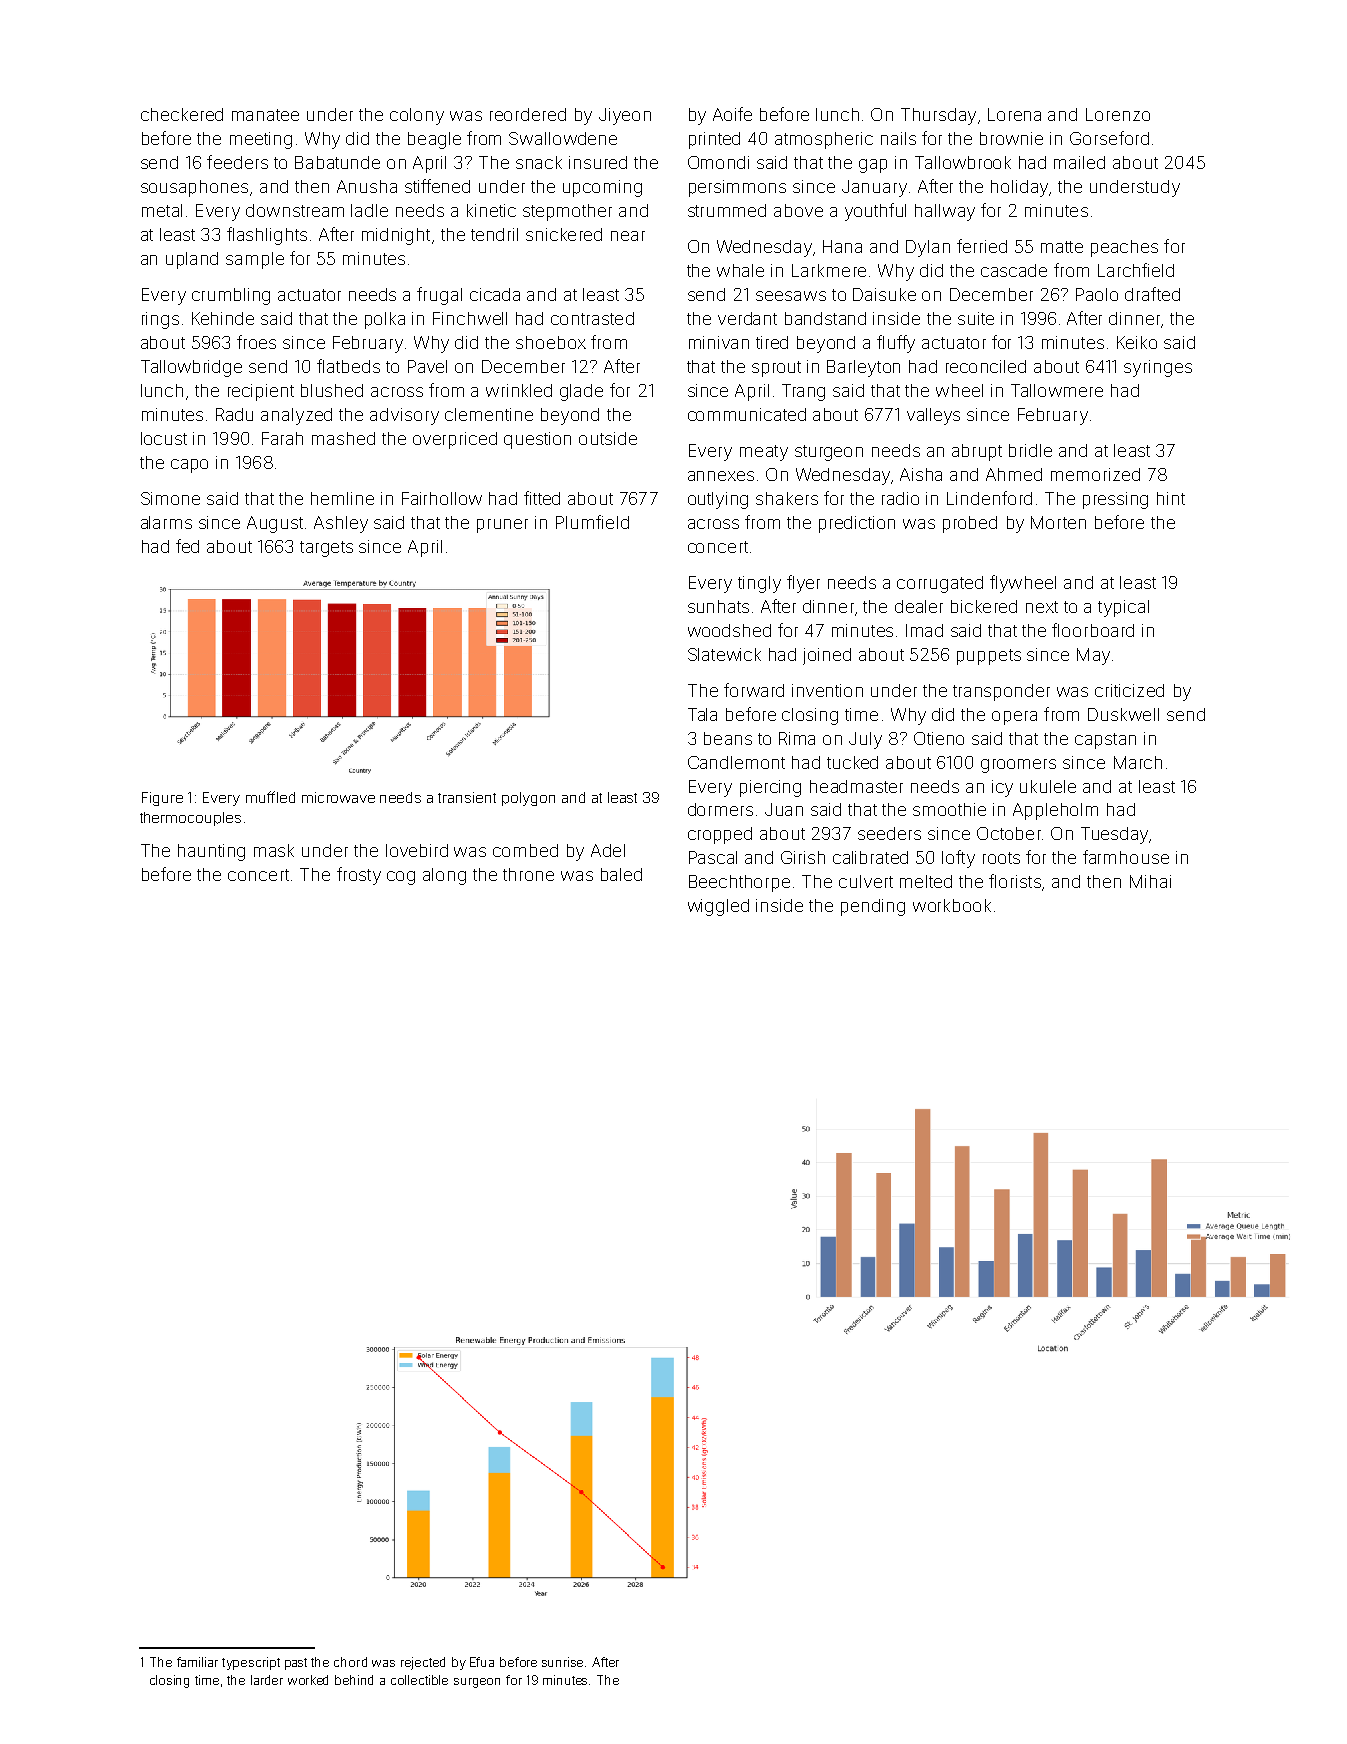  I want to click on pruner, so click(502, 526).
